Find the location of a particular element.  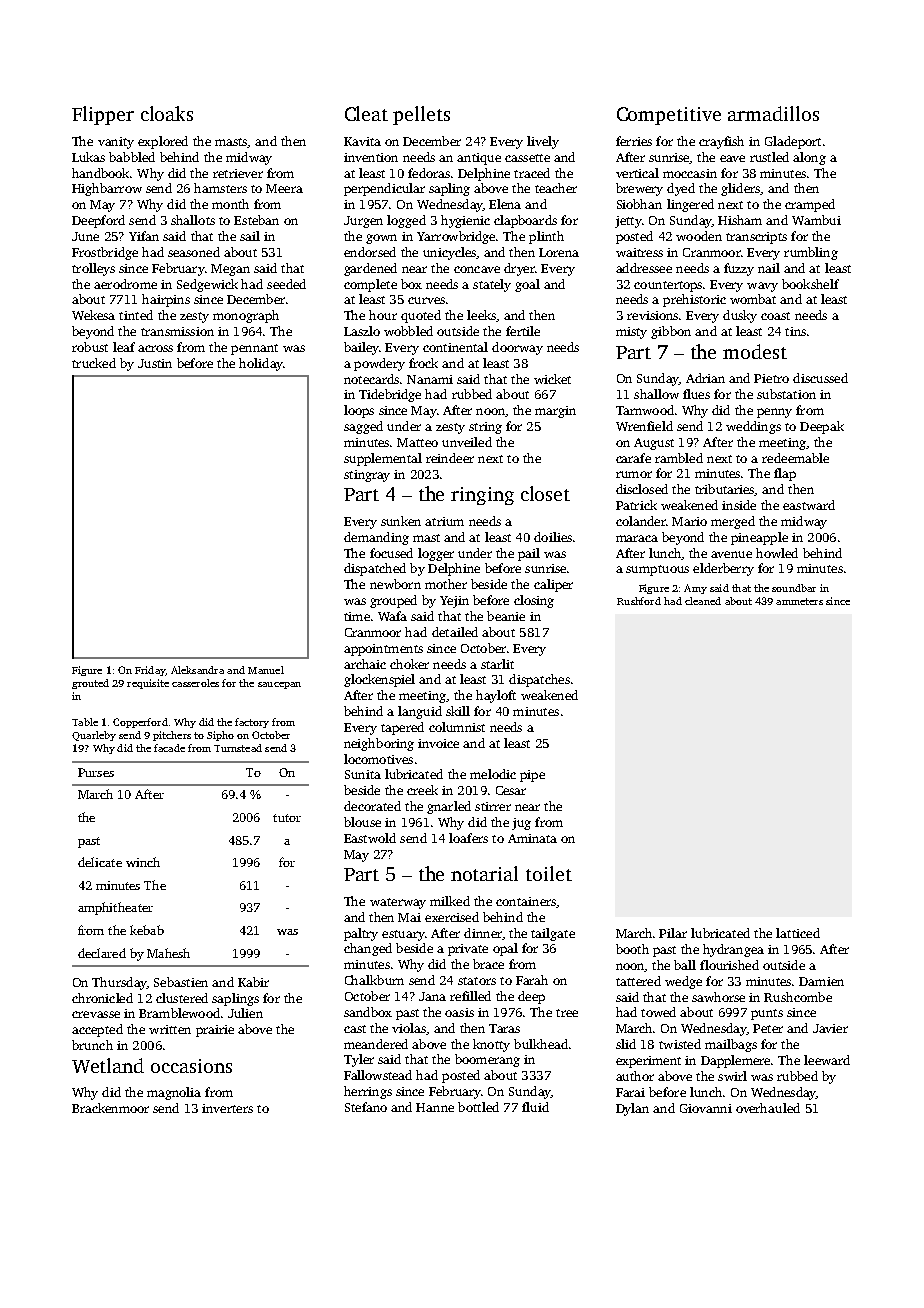

magnolia is located at coordinates (174, 1093).
